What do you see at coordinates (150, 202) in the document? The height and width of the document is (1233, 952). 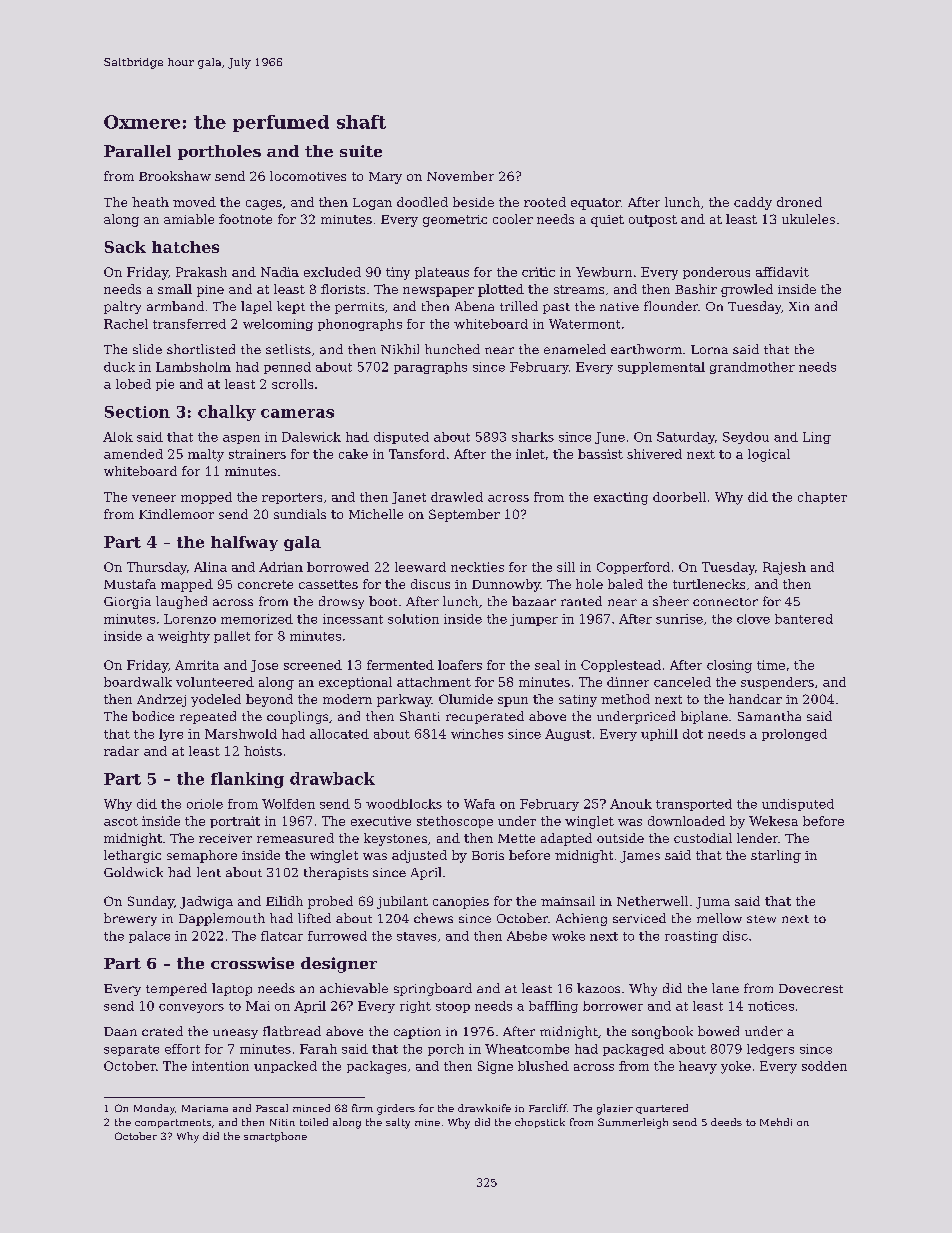 I see `heath` at bounding box center [150, 202].
